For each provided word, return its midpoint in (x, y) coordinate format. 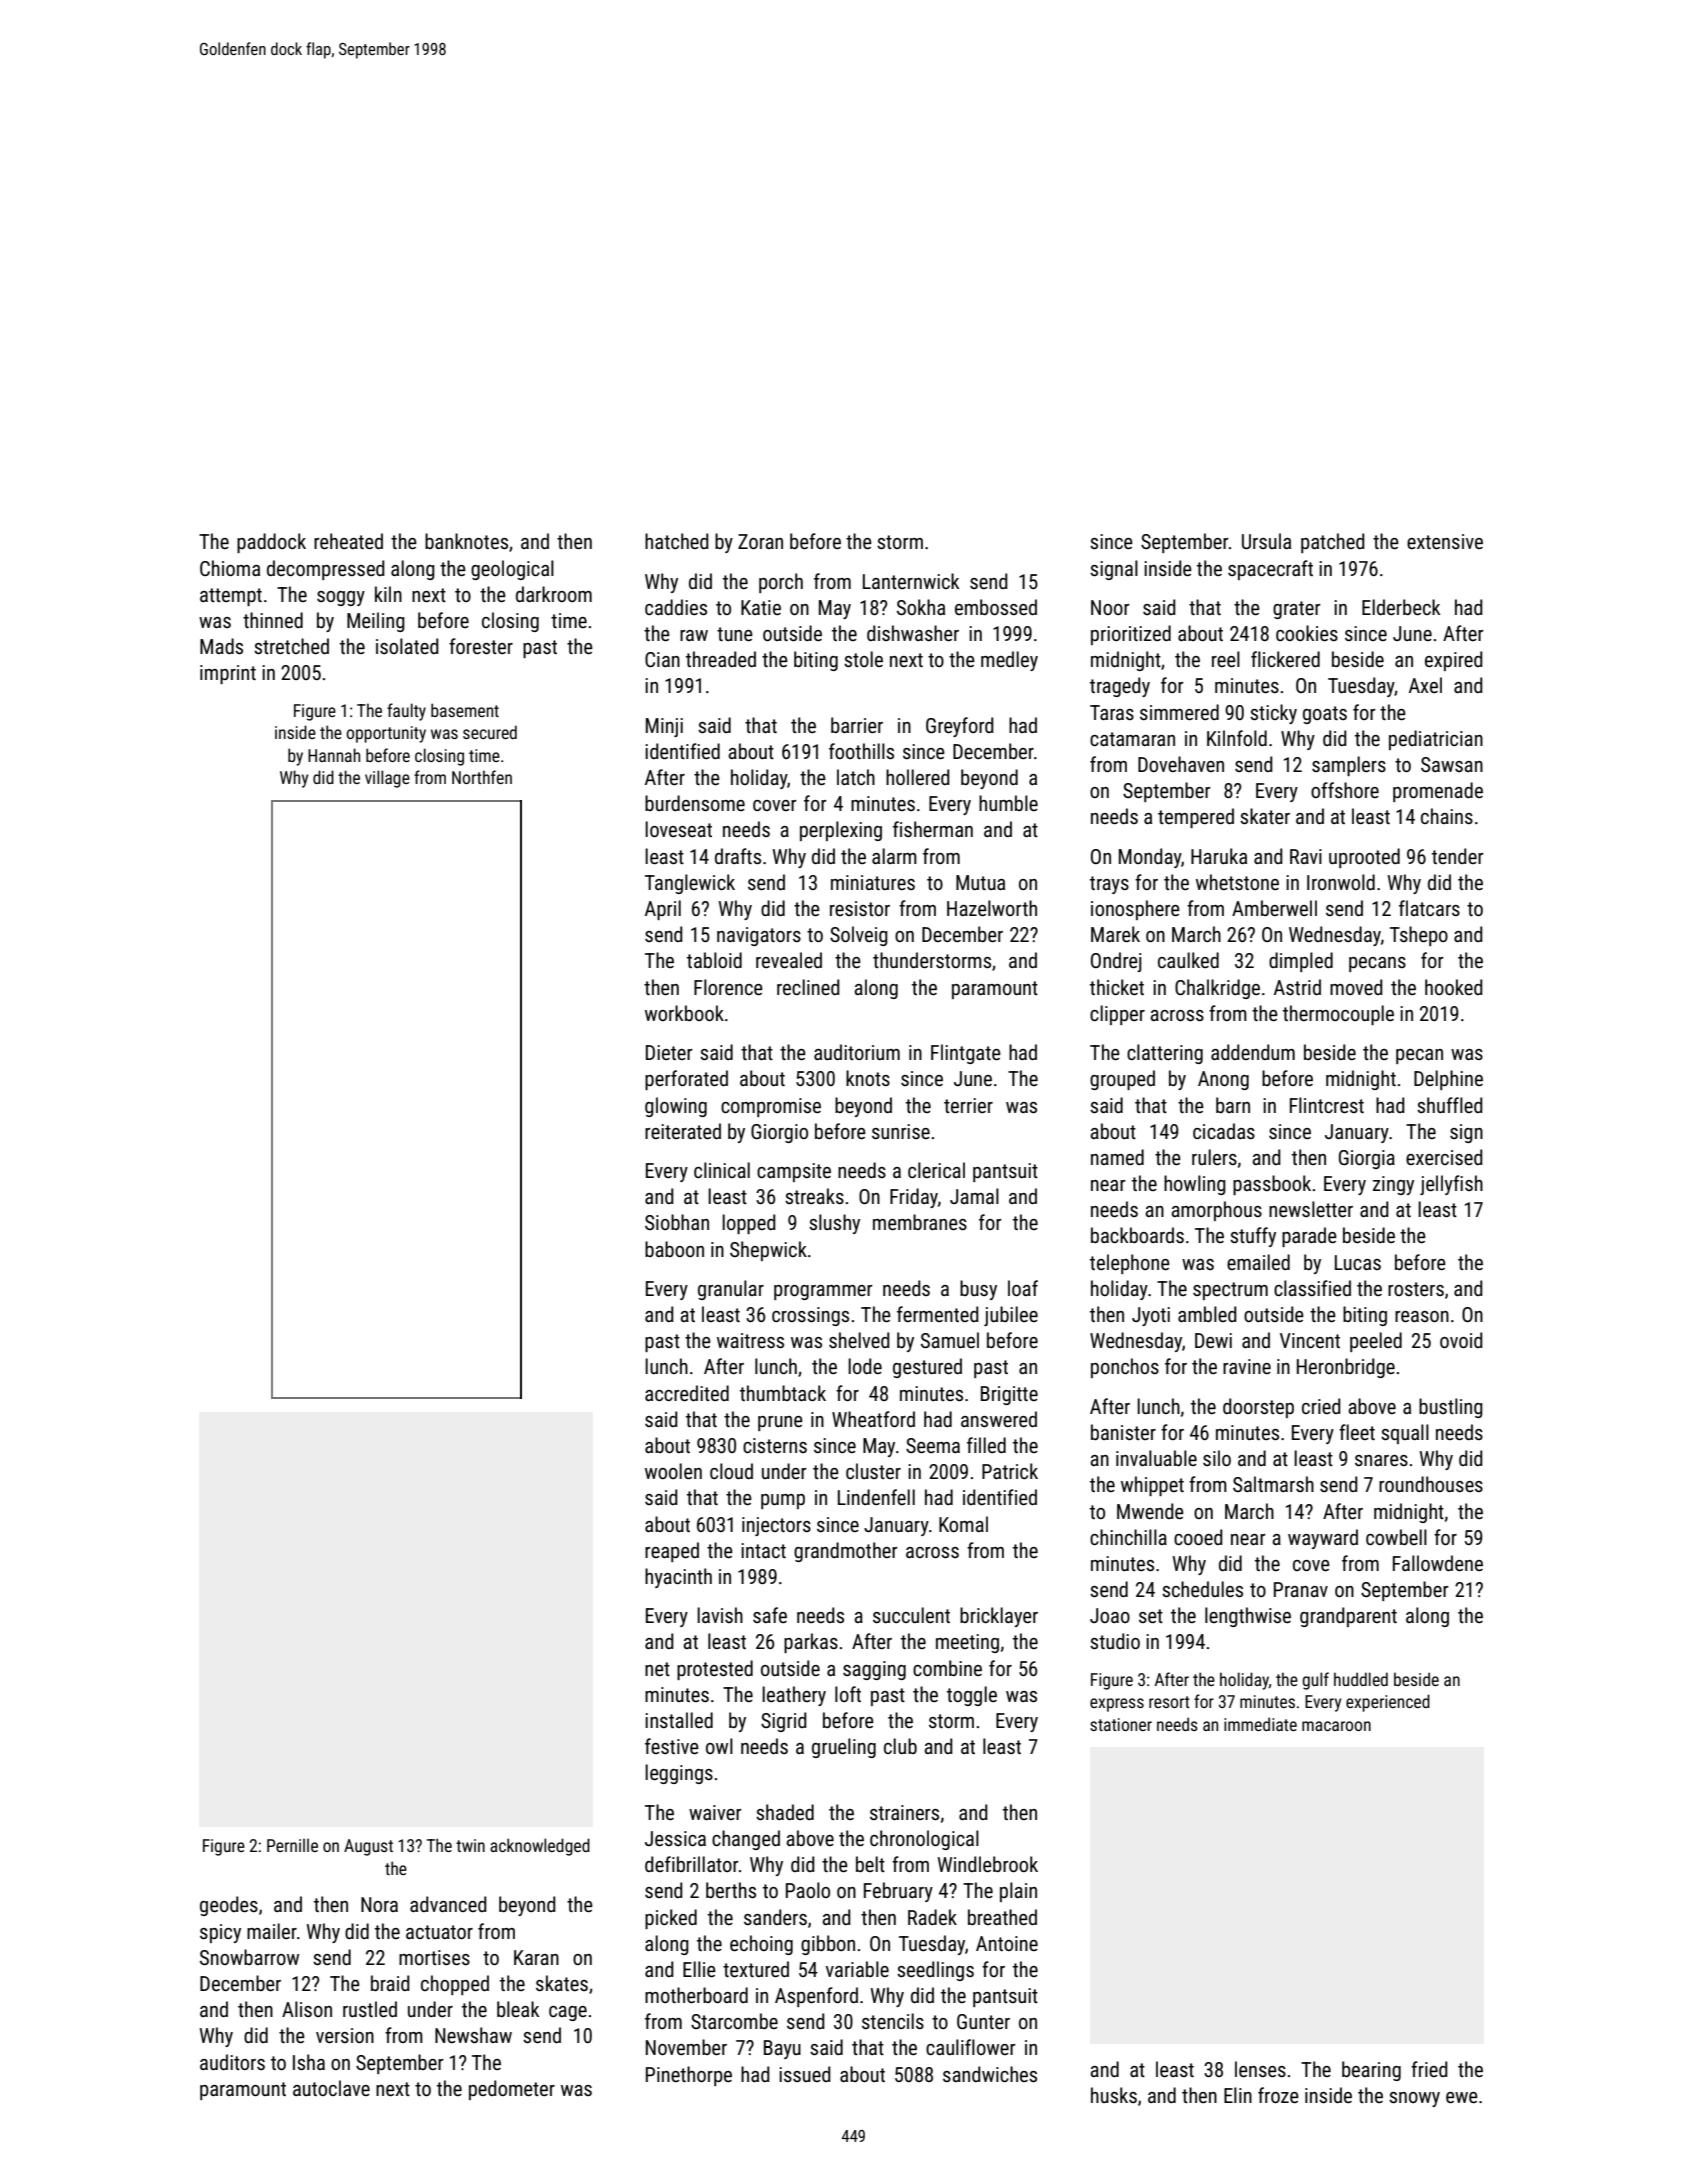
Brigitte (1009, 1395)
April (663, 910)
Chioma (230, 568)
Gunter (983, 2021)
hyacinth (678, 1578)
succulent (911, 1615)
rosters (1416, 1289)
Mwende (1150, 1511)
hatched (677, 541)
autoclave (331, 2088)
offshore (1345, 790)
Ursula (1266, 541)
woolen (673, 1471)
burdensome (695, 803)
